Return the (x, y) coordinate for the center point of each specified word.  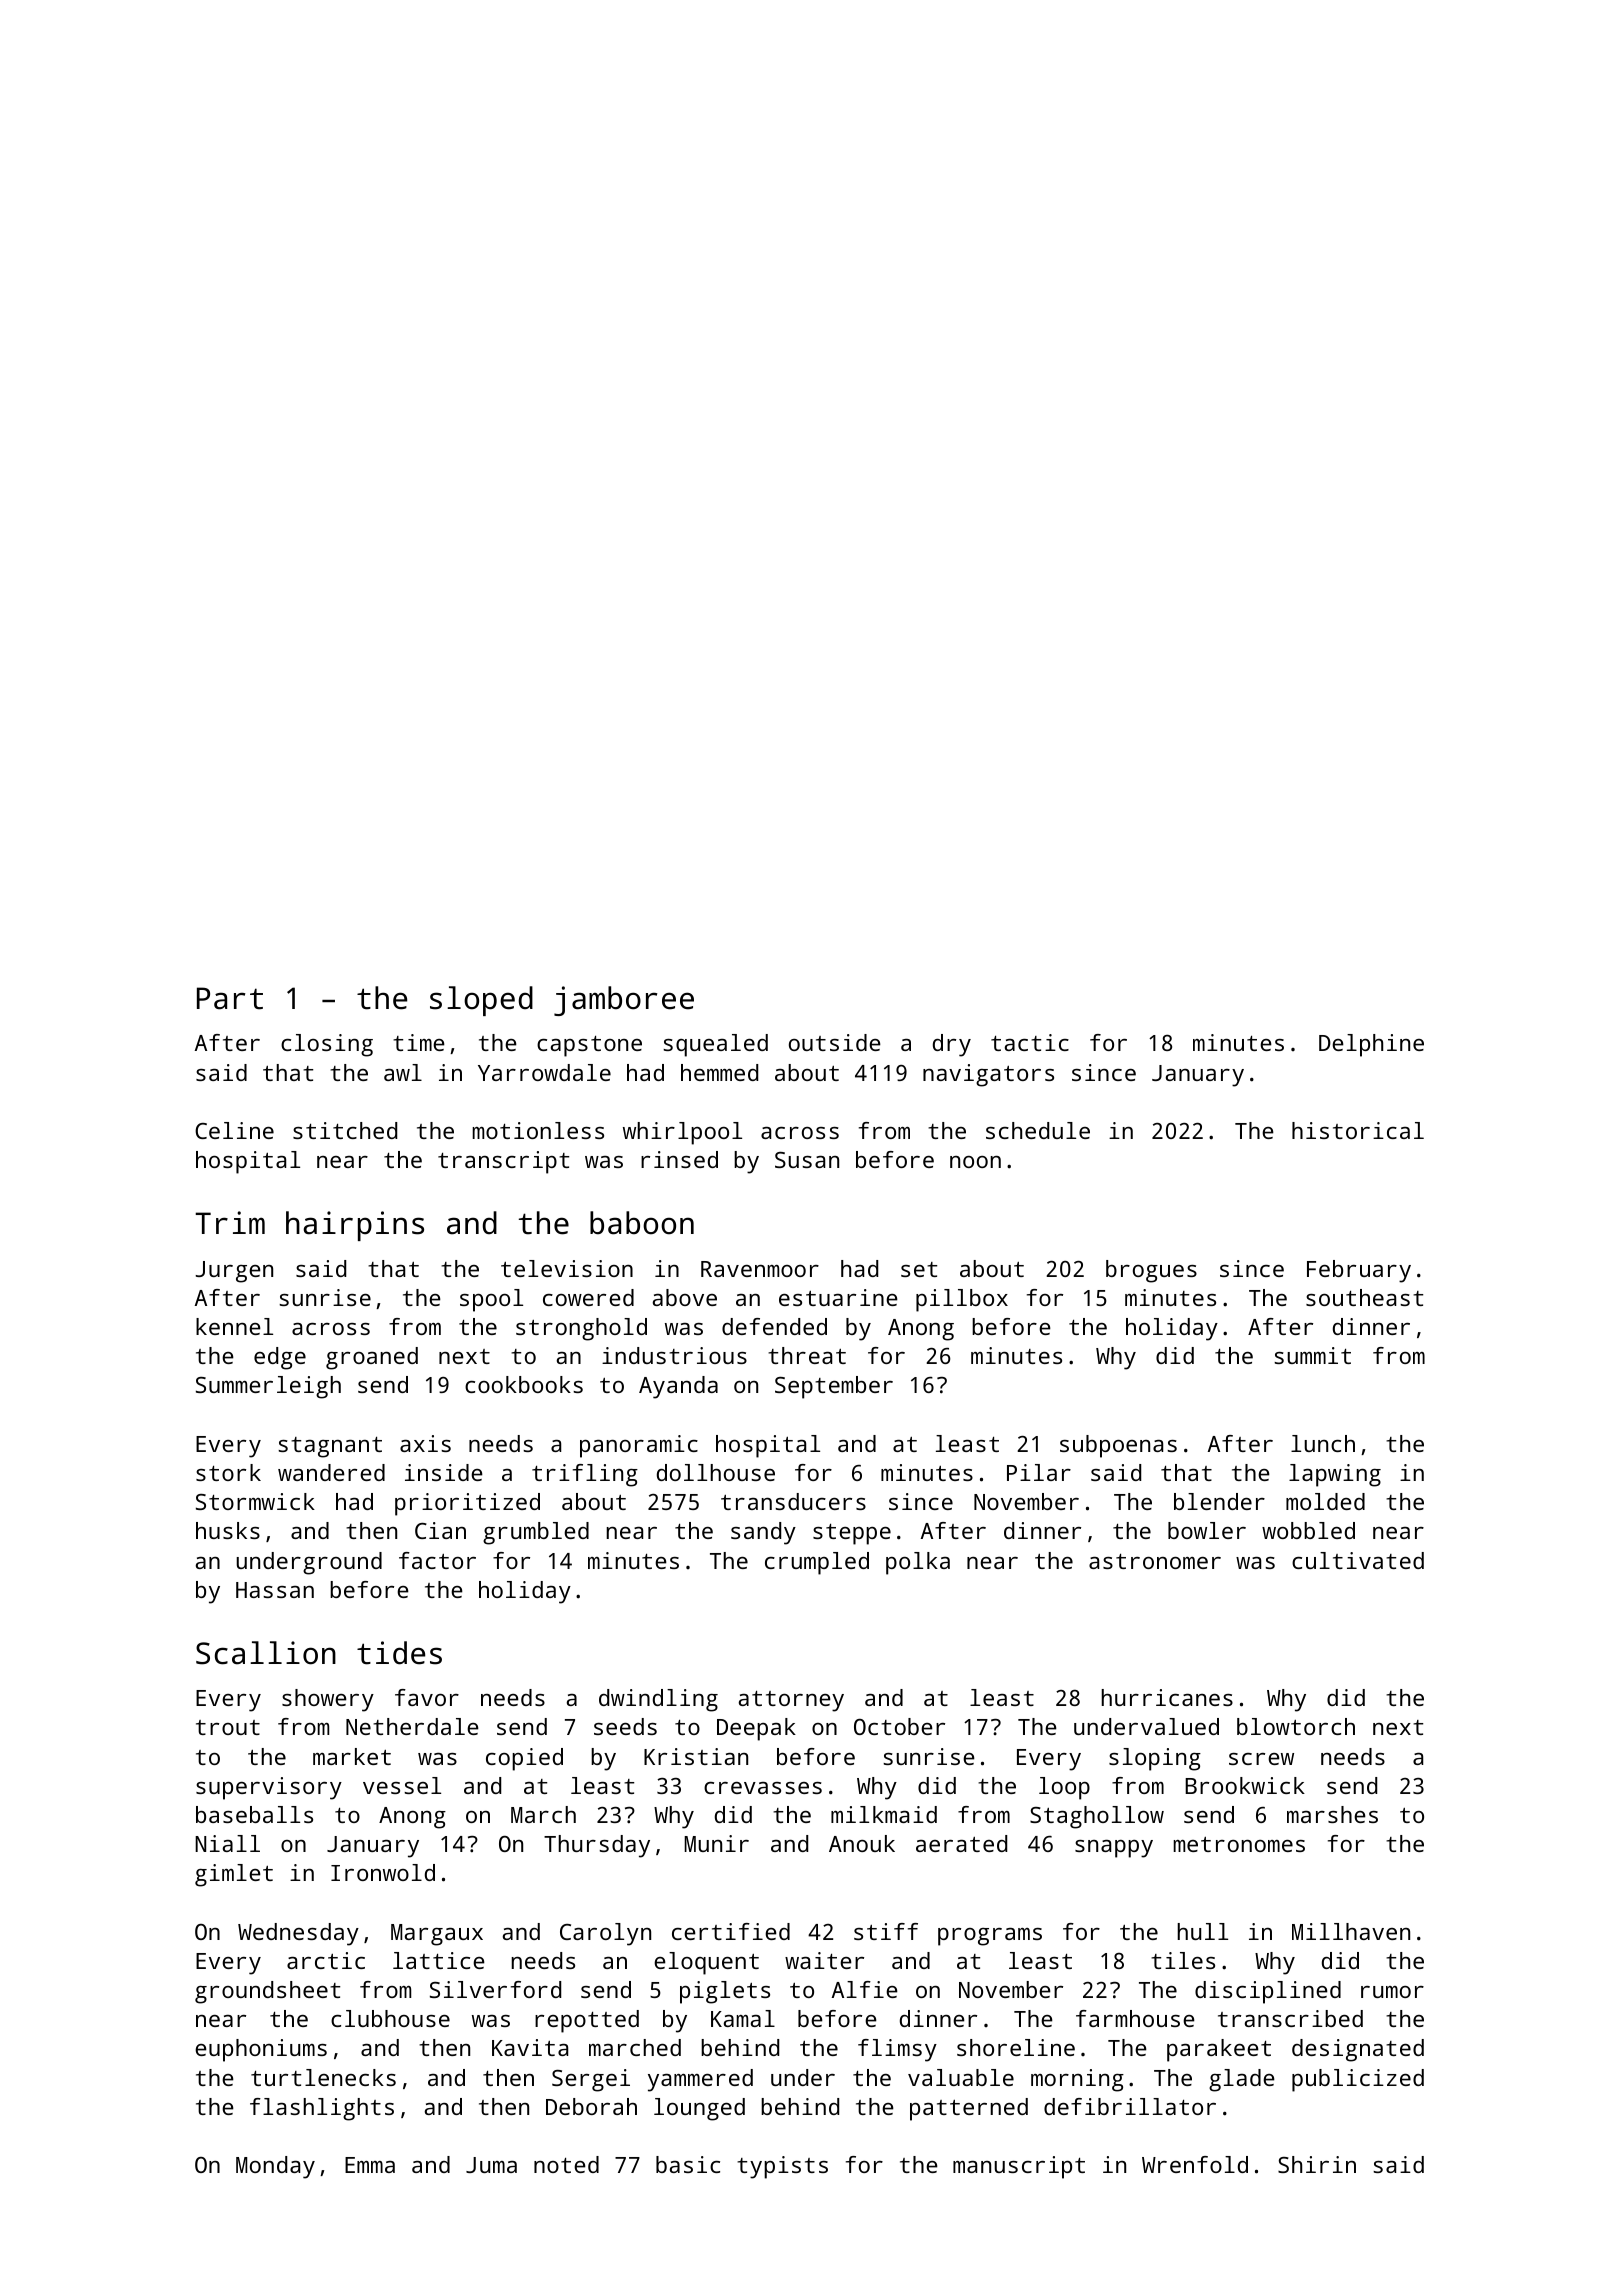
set (919, 1269)
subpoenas (1118, 1446)
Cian (440, 1530)
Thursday (597, 1846)
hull (1202, 1931)
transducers (793, 1501)
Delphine (1371, 1045)
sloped (481, 1001)
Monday (275, 2167)
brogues (1151, 1271)
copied (524, 1759)
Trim (230, 1222)
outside (835, 1042)
